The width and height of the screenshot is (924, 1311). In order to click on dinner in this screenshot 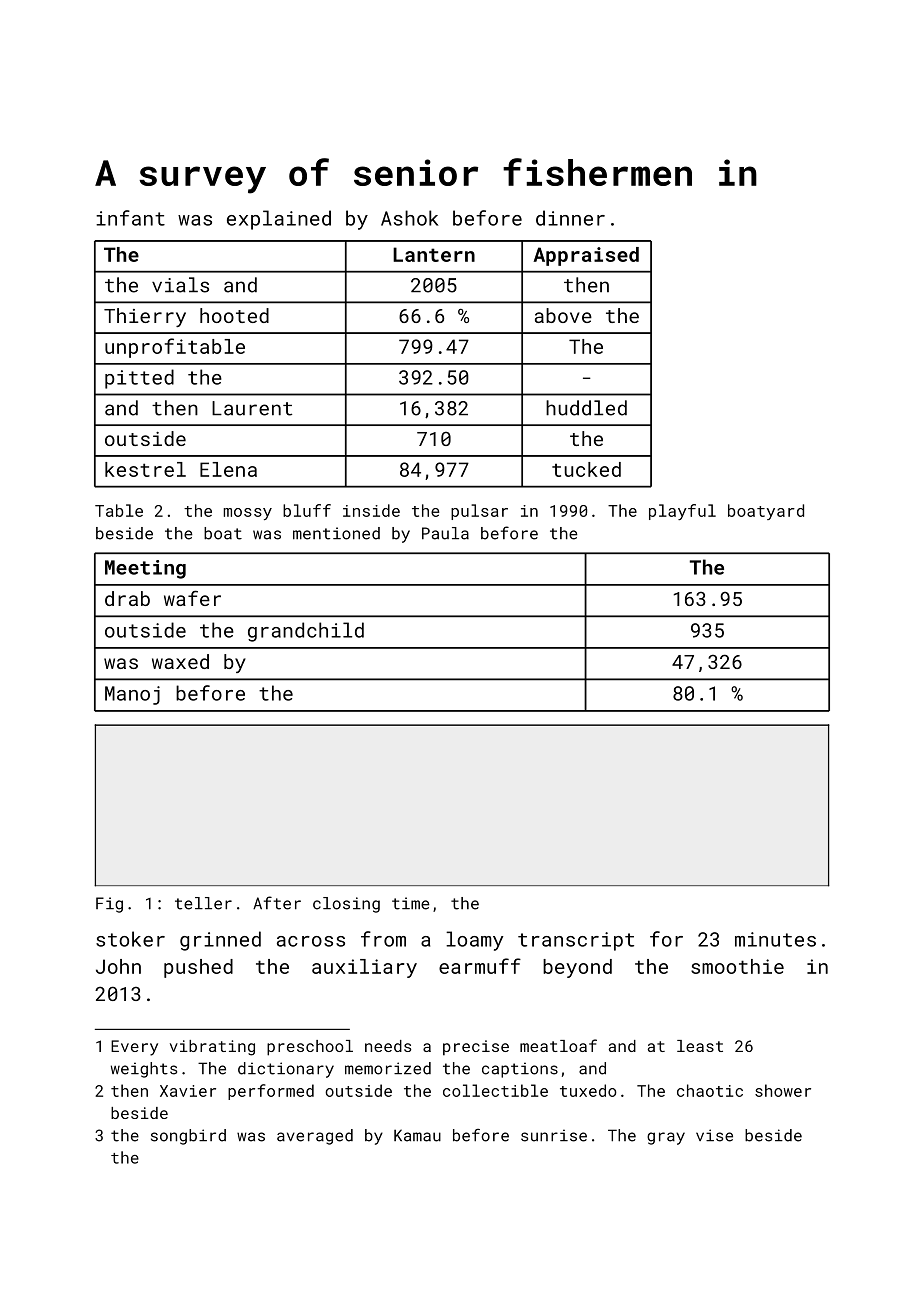, I will do `click(570, 218)`.
